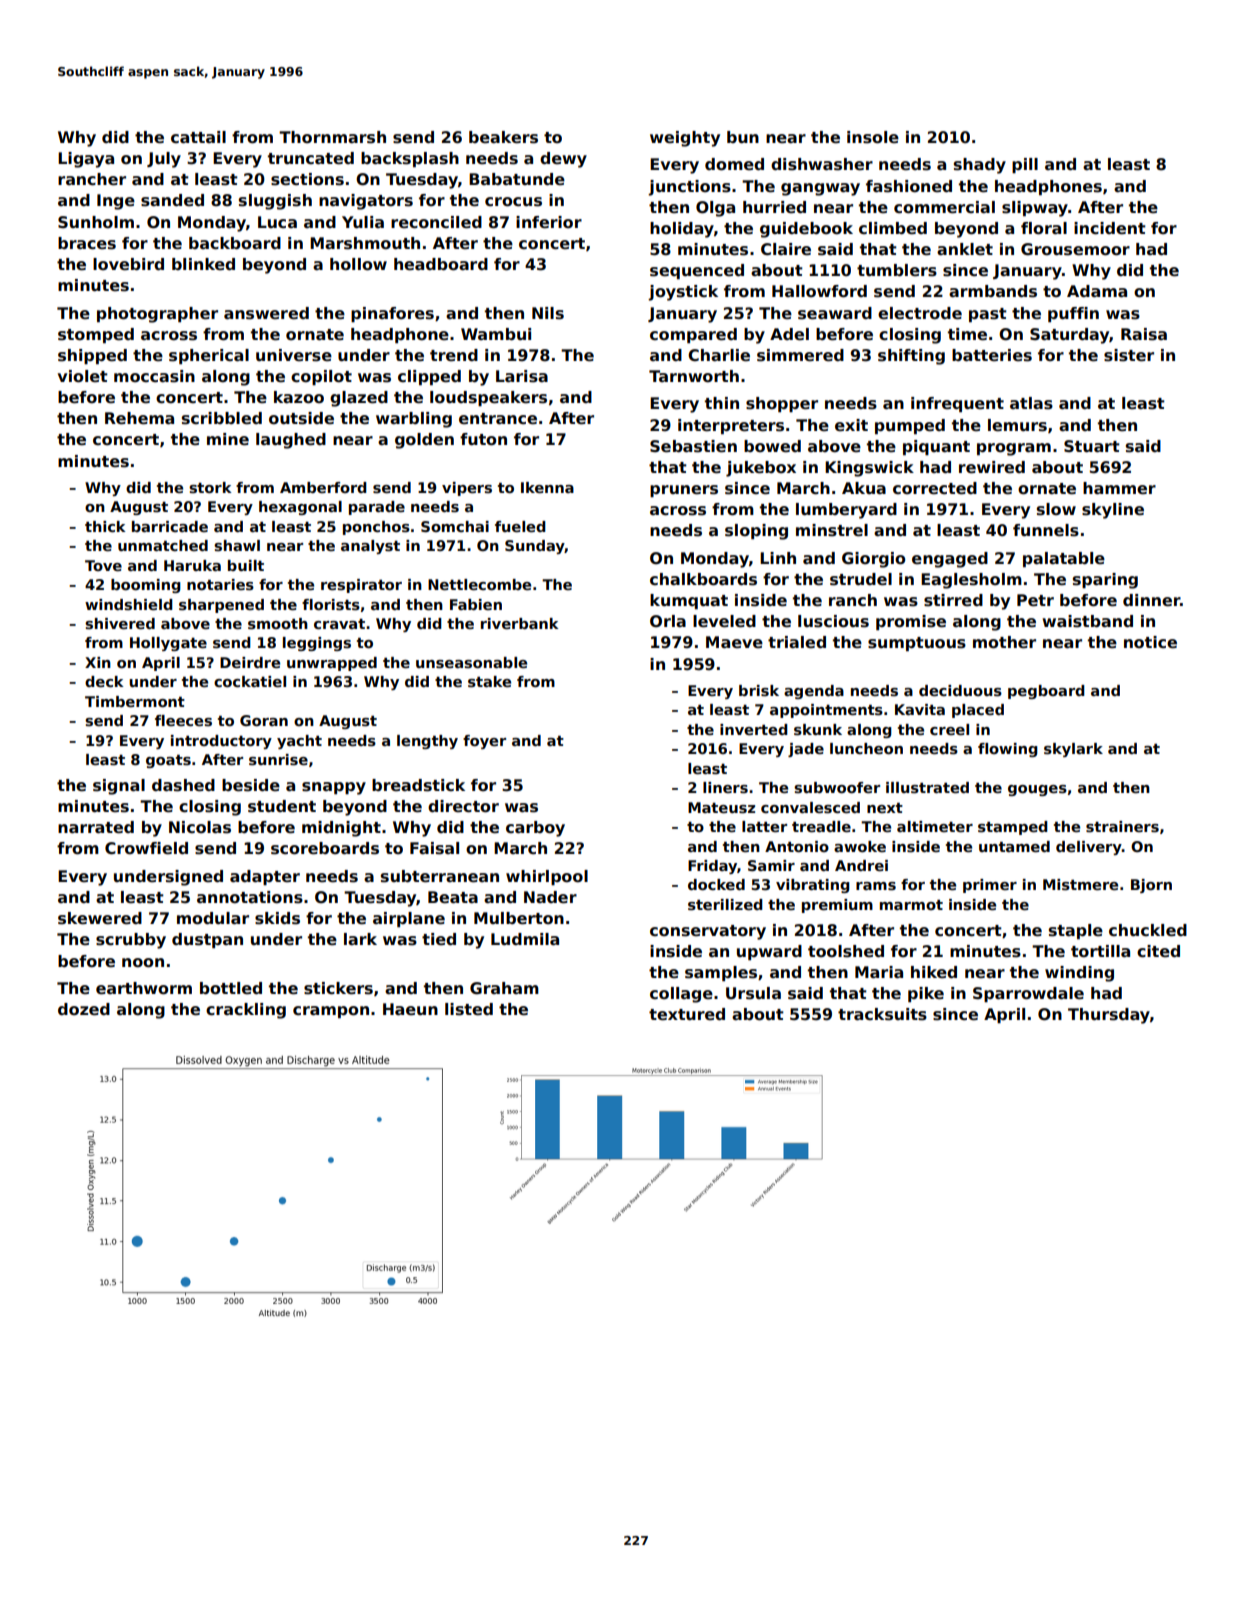 Image resolution: width=1247 pixels, height=1613 pixels. What do you see at coordinates (498, 419) in the image?
I see `entrance` at bounding box center [498, 419].
